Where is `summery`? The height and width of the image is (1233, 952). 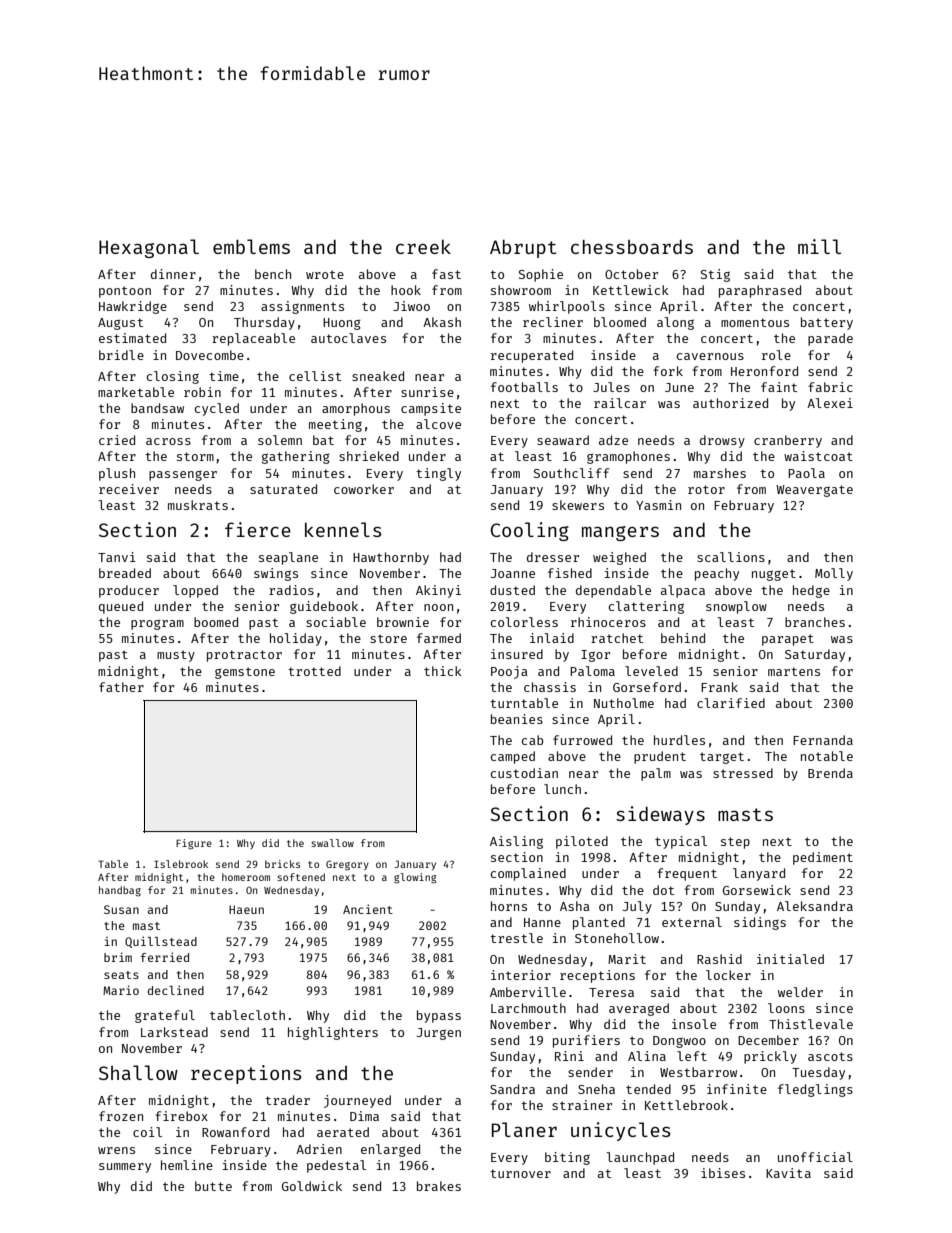
summery is located at coordinates (125, 1168).
